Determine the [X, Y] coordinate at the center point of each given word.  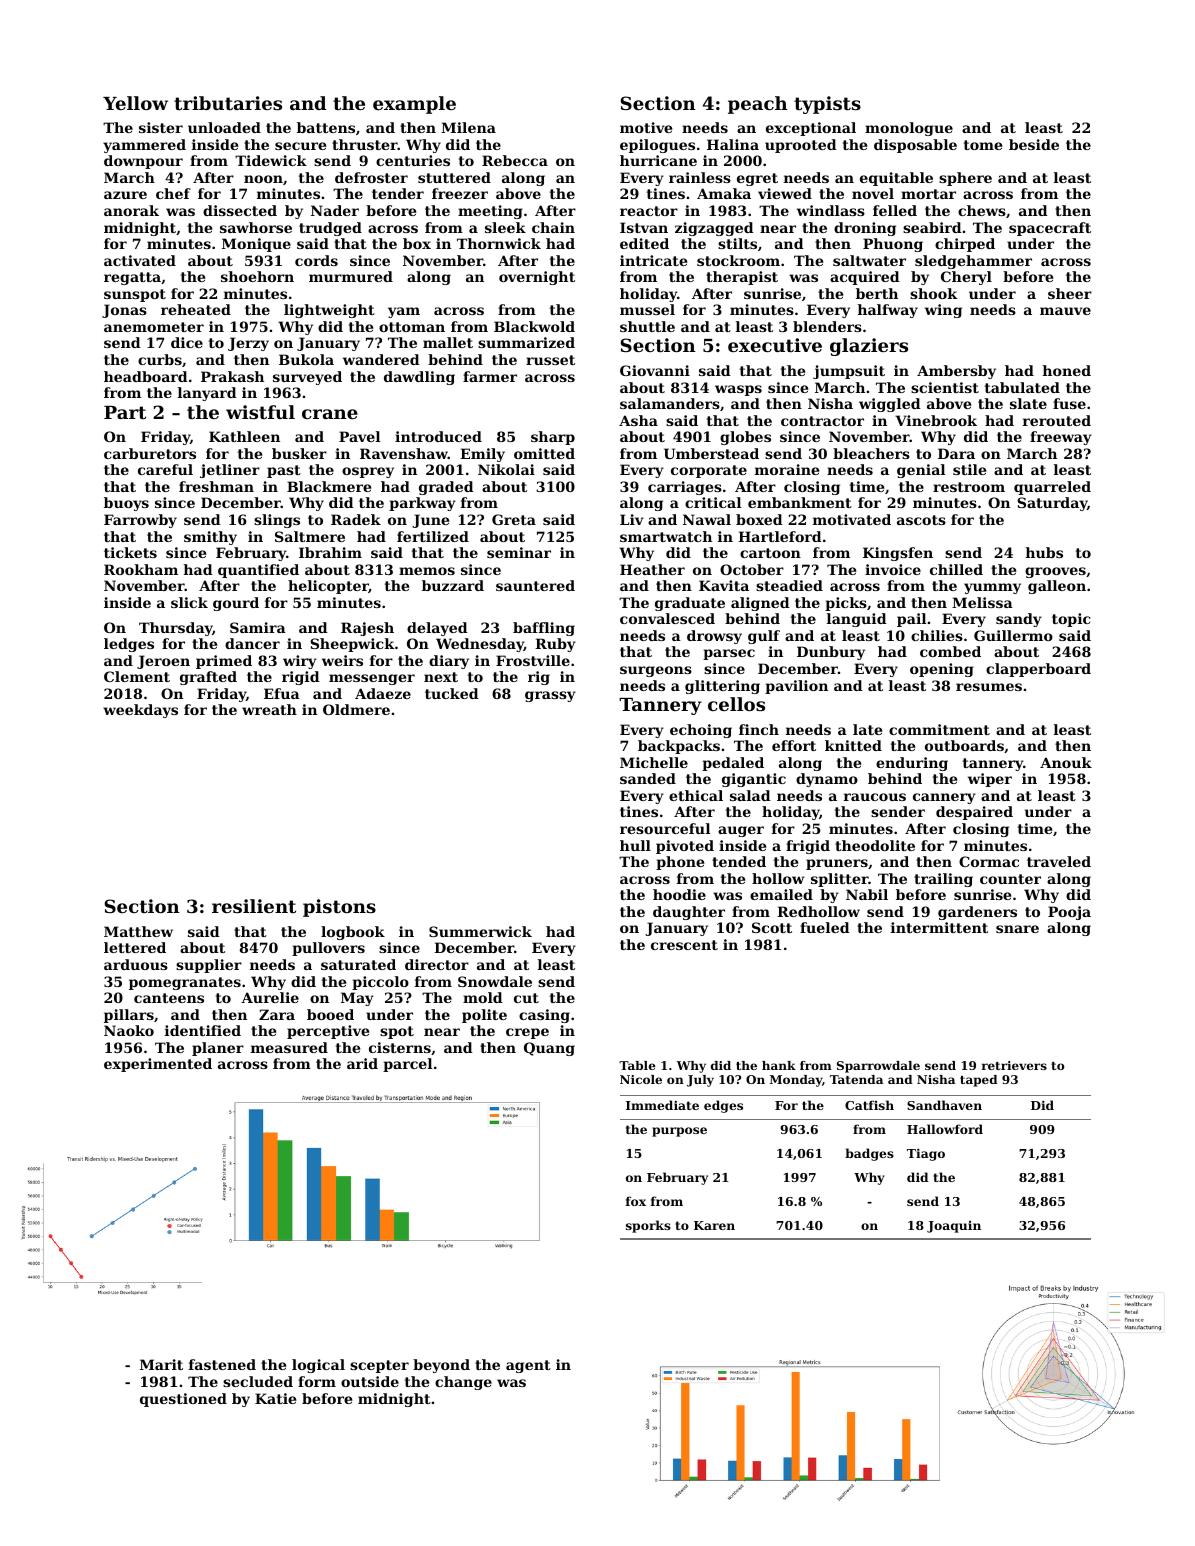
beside [1034, 144]
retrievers [1014, 1065]
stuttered [454, 177]
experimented [158, 1065]
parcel [407, 1065]
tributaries [228, 103]
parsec [729, 654]
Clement [137, 676]
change [463, 1383]
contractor [822, 421]
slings [277, 521]
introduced [438, 436]
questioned [183, 1400]
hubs [1044, 552]
